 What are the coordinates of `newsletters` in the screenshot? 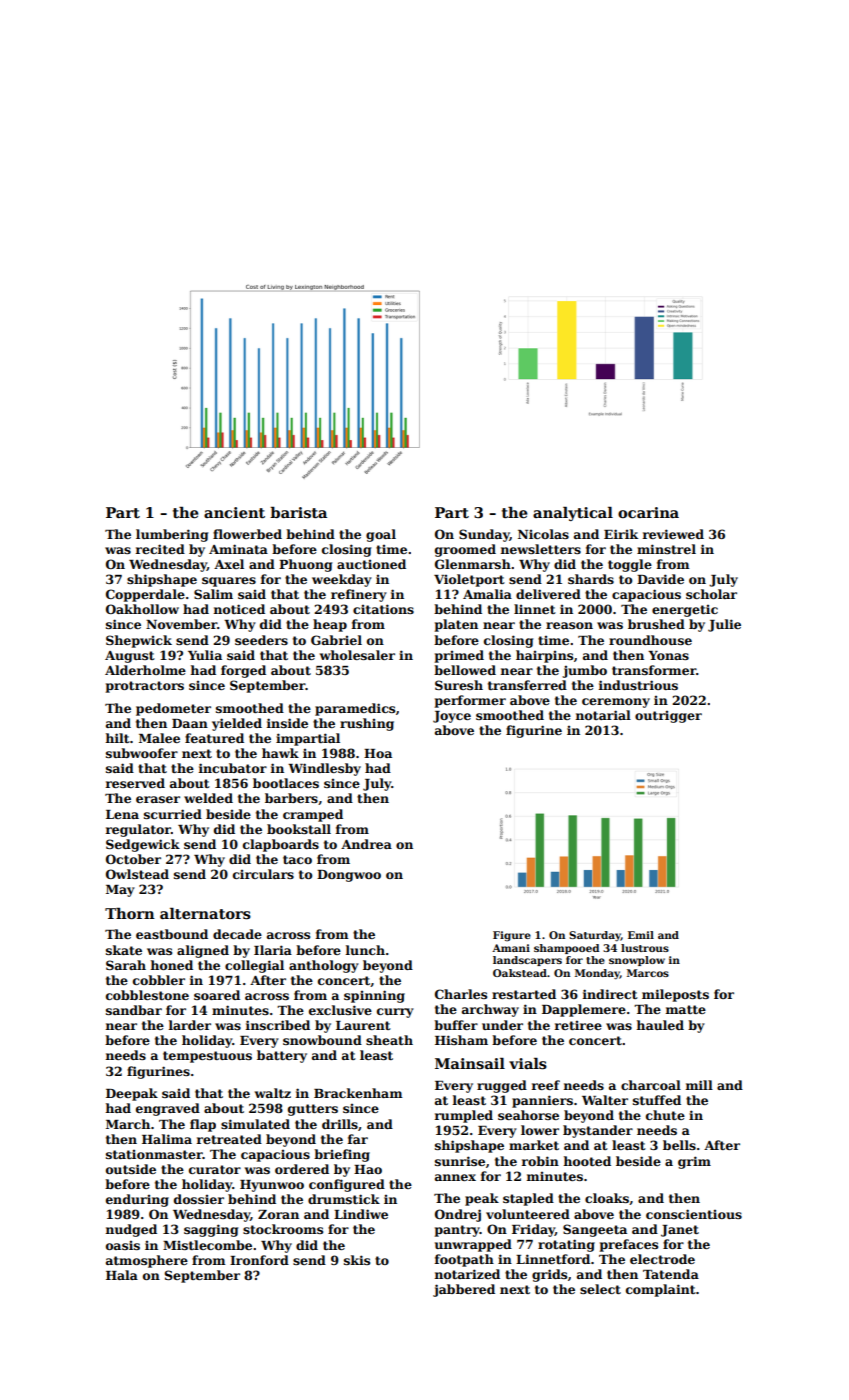 It's located at (541, 549).
